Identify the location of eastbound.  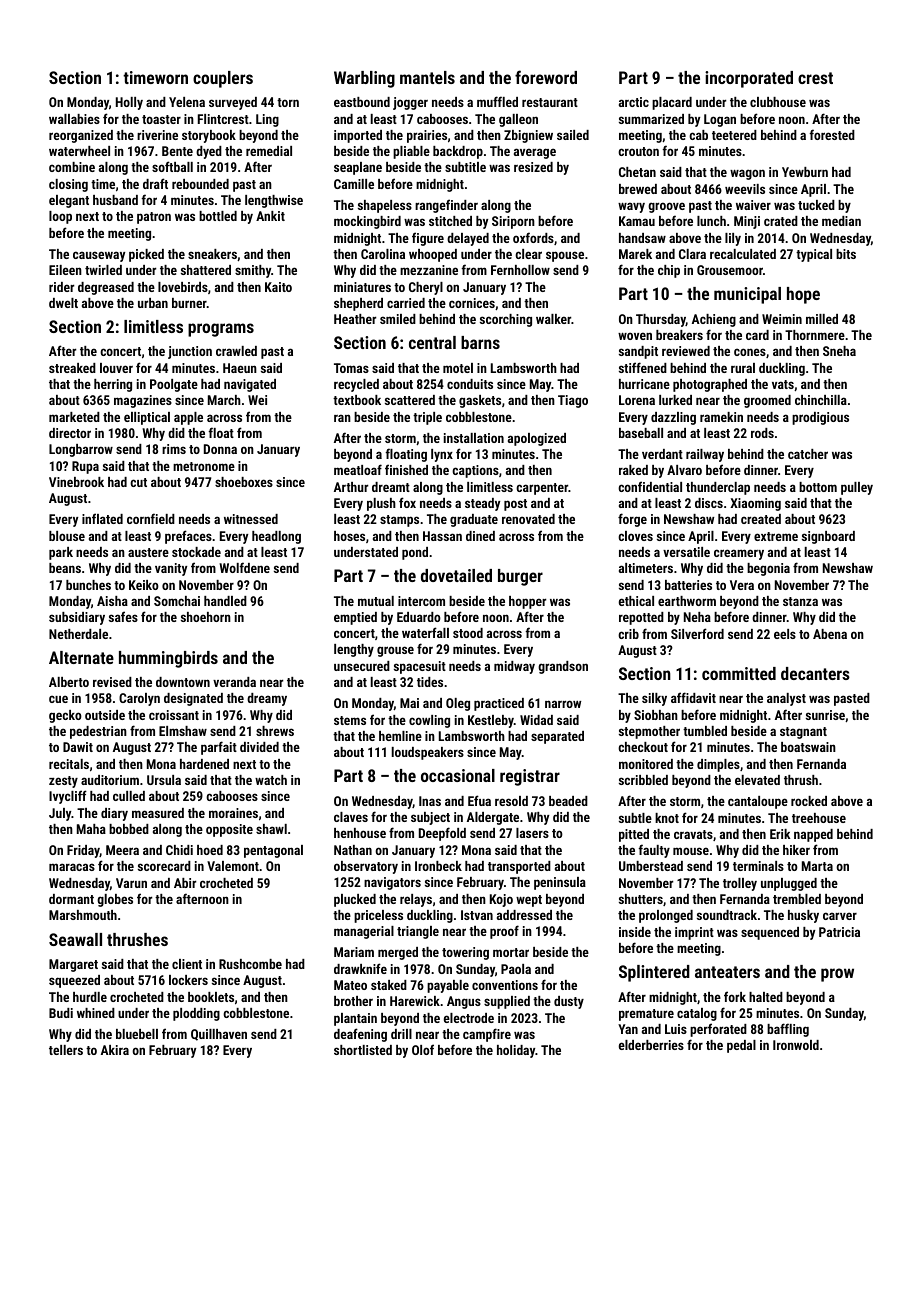
(362, 102).
